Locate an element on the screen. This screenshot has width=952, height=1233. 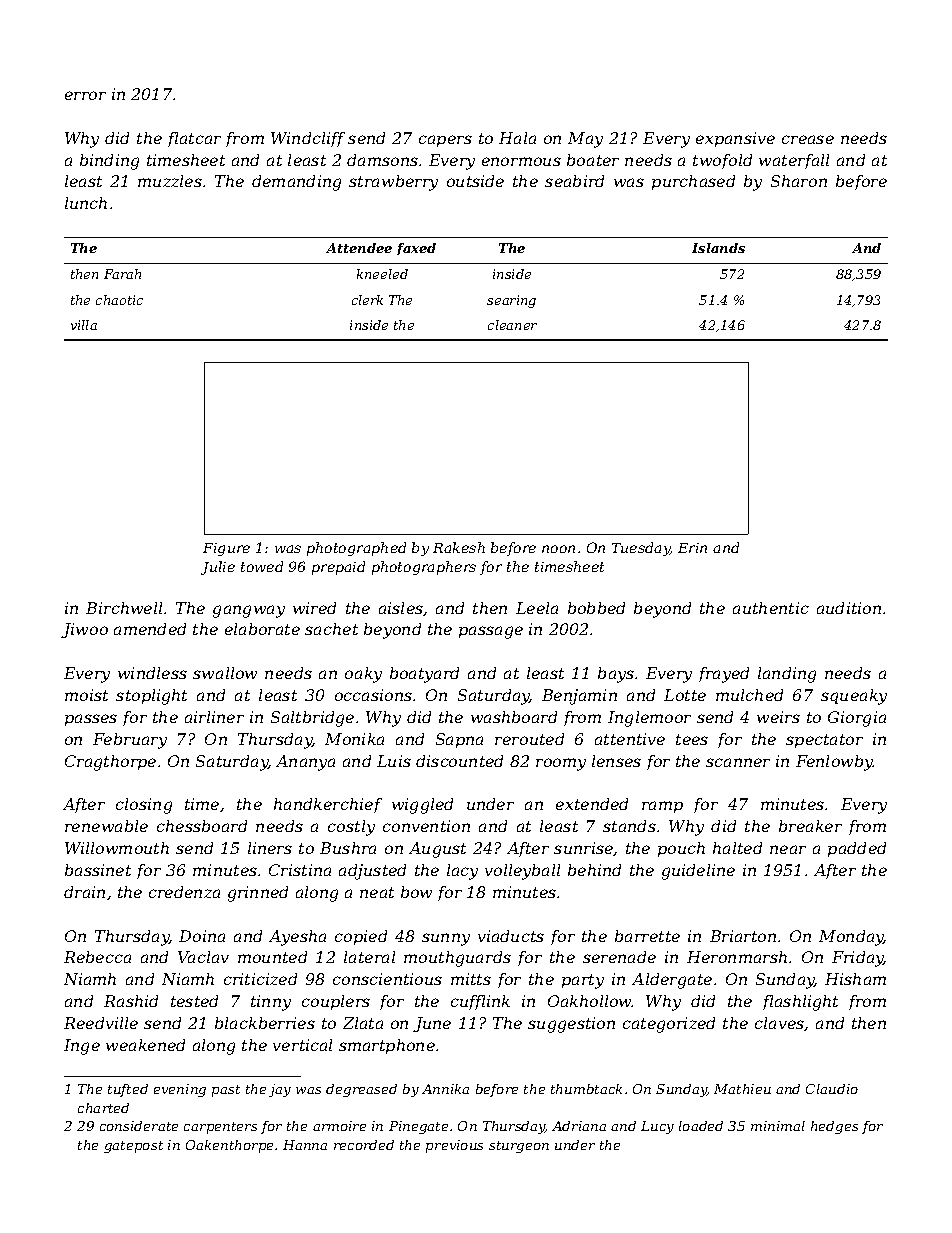
airliner is located at coordinates (214, 717).
